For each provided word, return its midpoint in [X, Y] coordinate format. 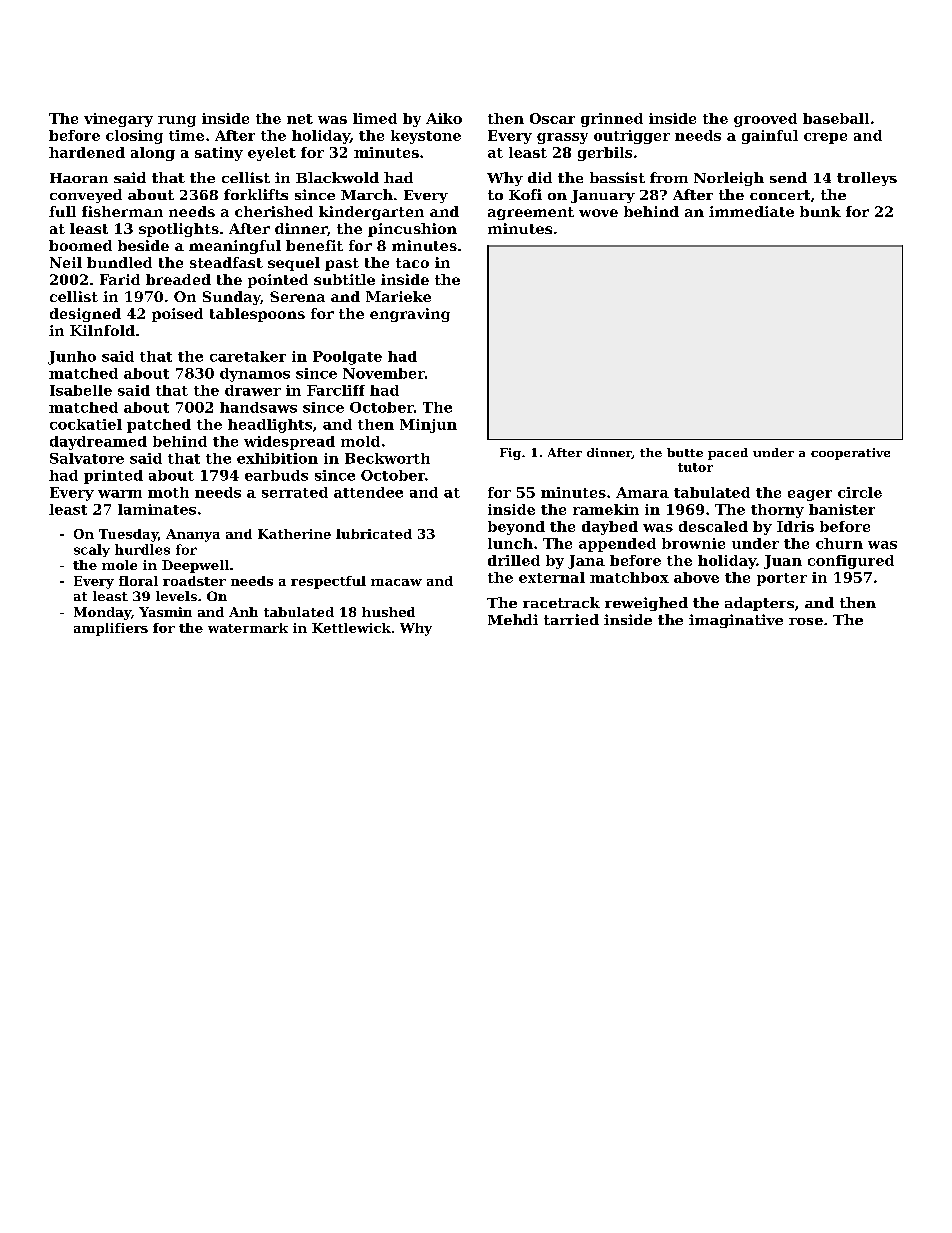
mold [360, 441]
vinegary [118, 120]
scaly [92, 550]
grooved [765, 120]
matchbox [629, 577]
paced [728, 454]
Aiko [444, 118]
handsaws [258, 407]
